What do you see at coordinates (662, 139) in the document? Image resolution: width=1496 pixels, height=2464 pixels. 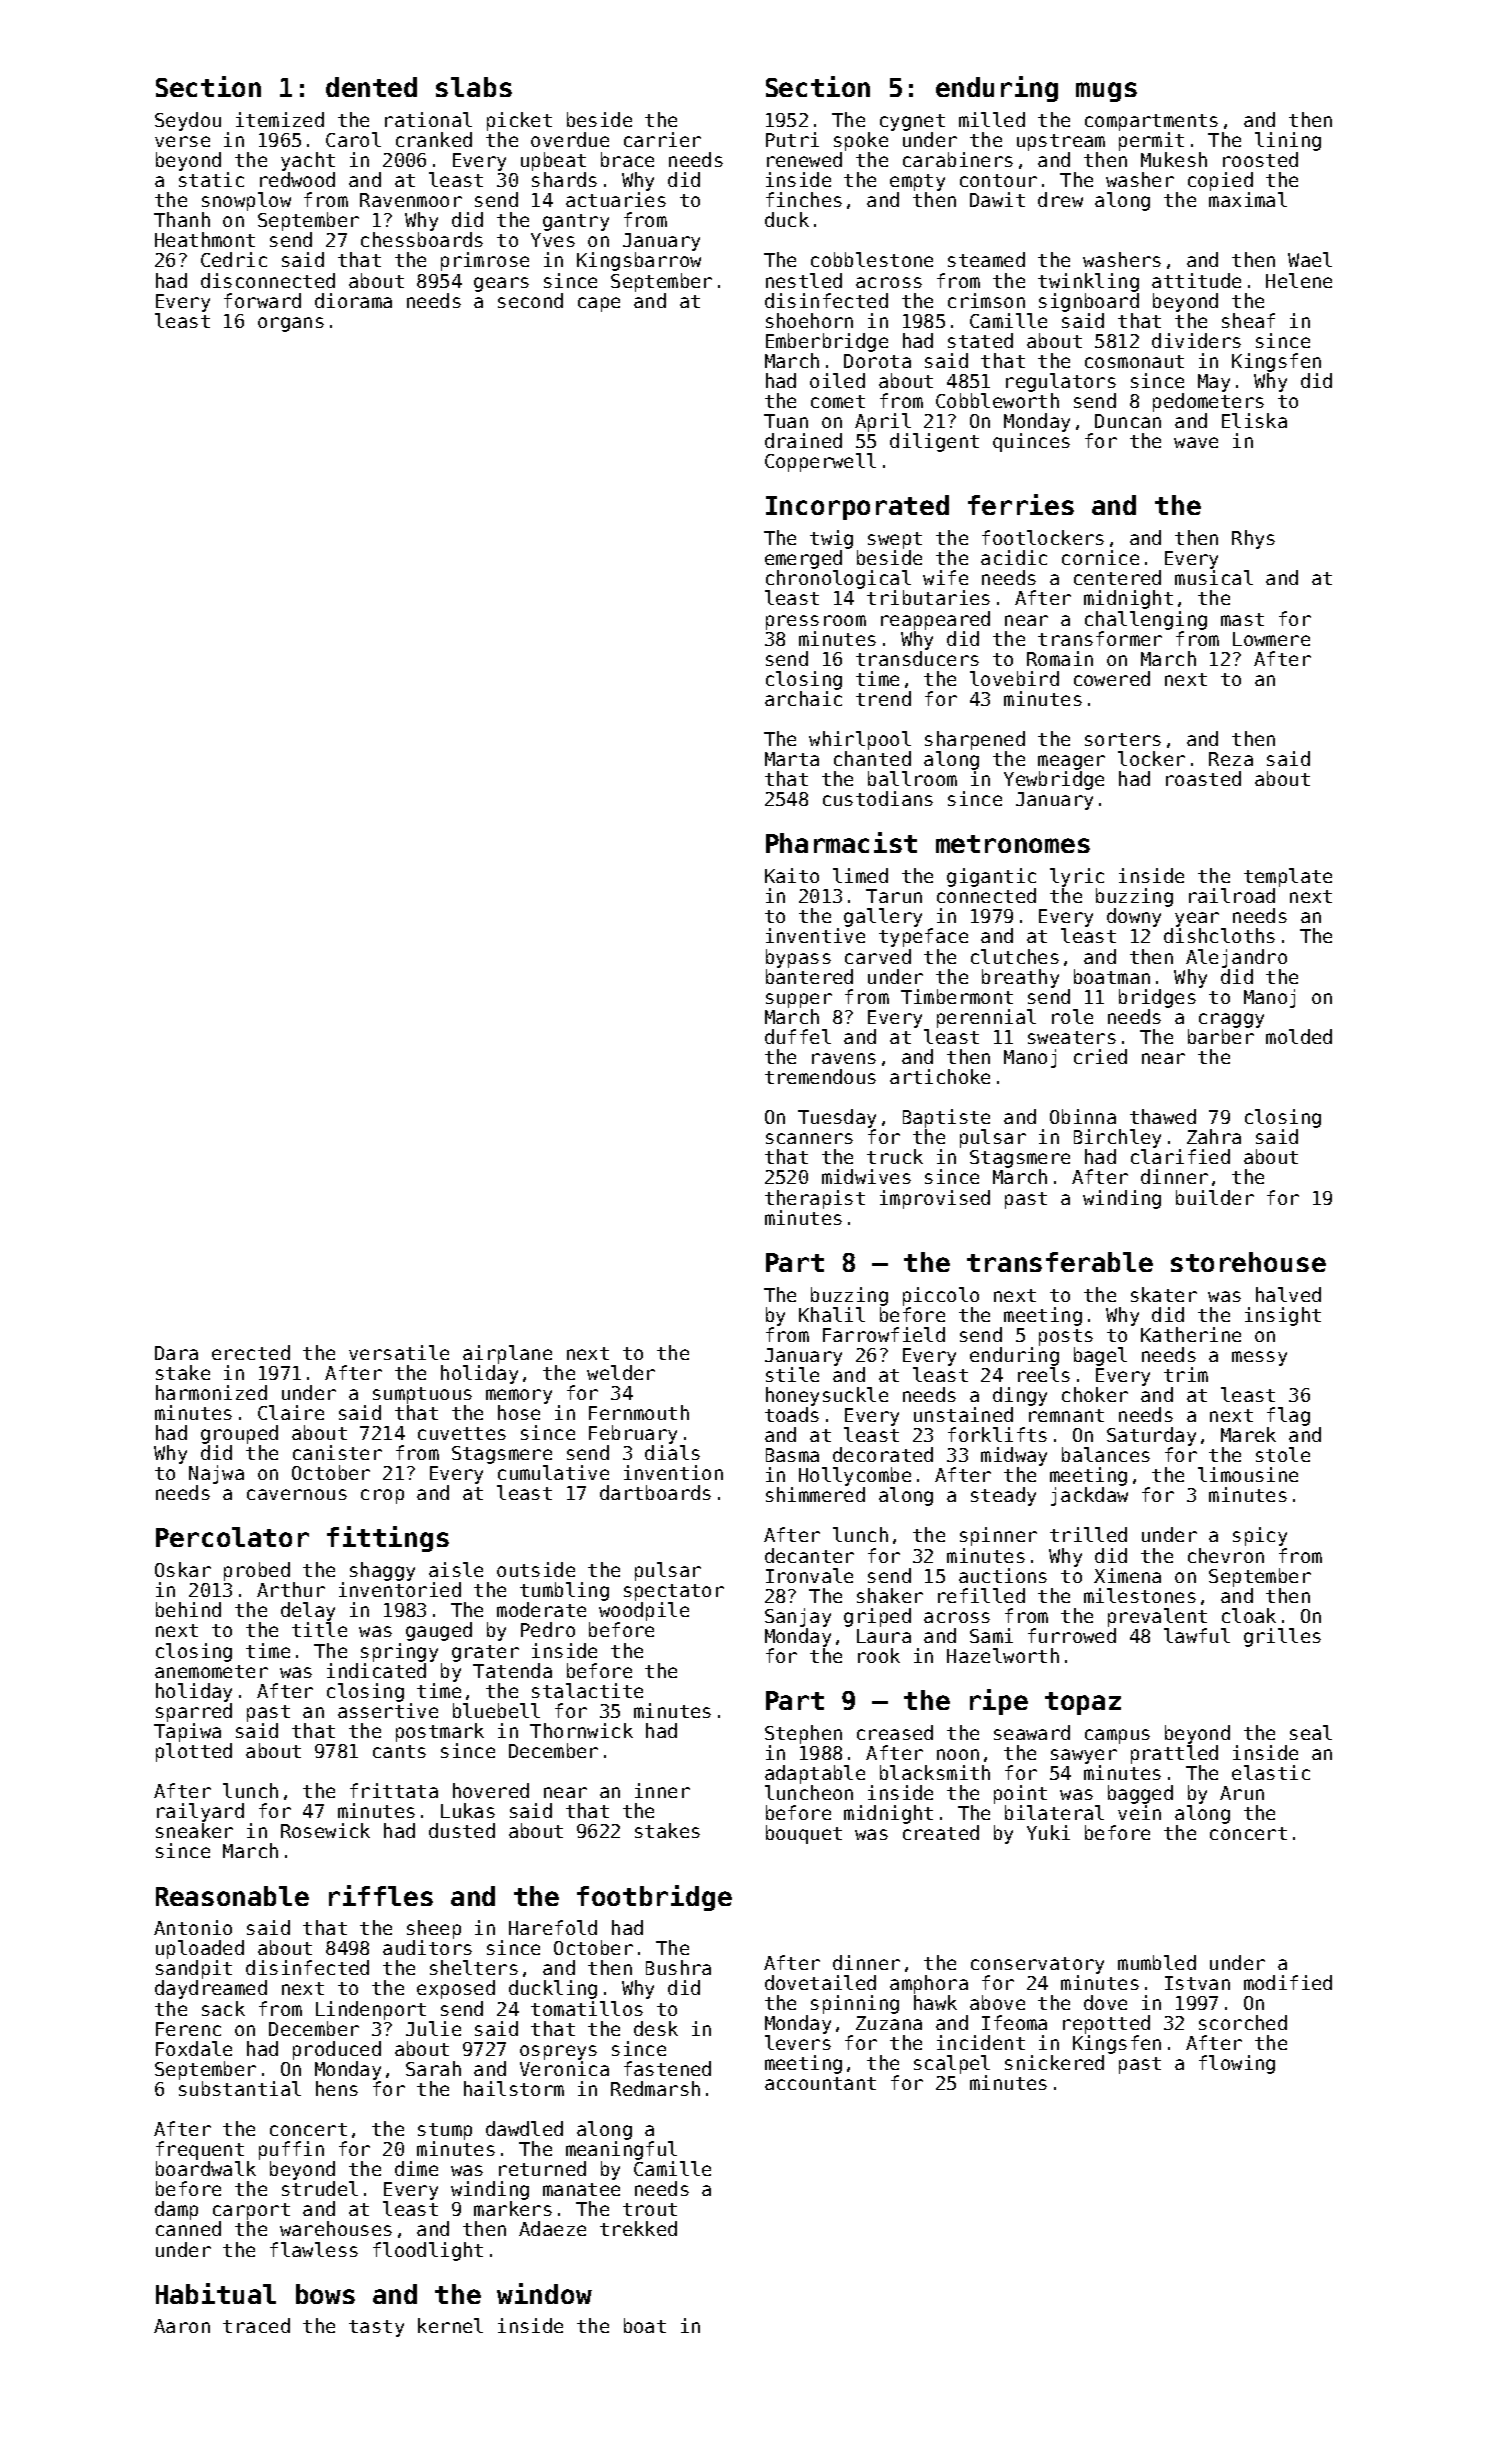 I see `carrier` at bounding box center [662, 139].
